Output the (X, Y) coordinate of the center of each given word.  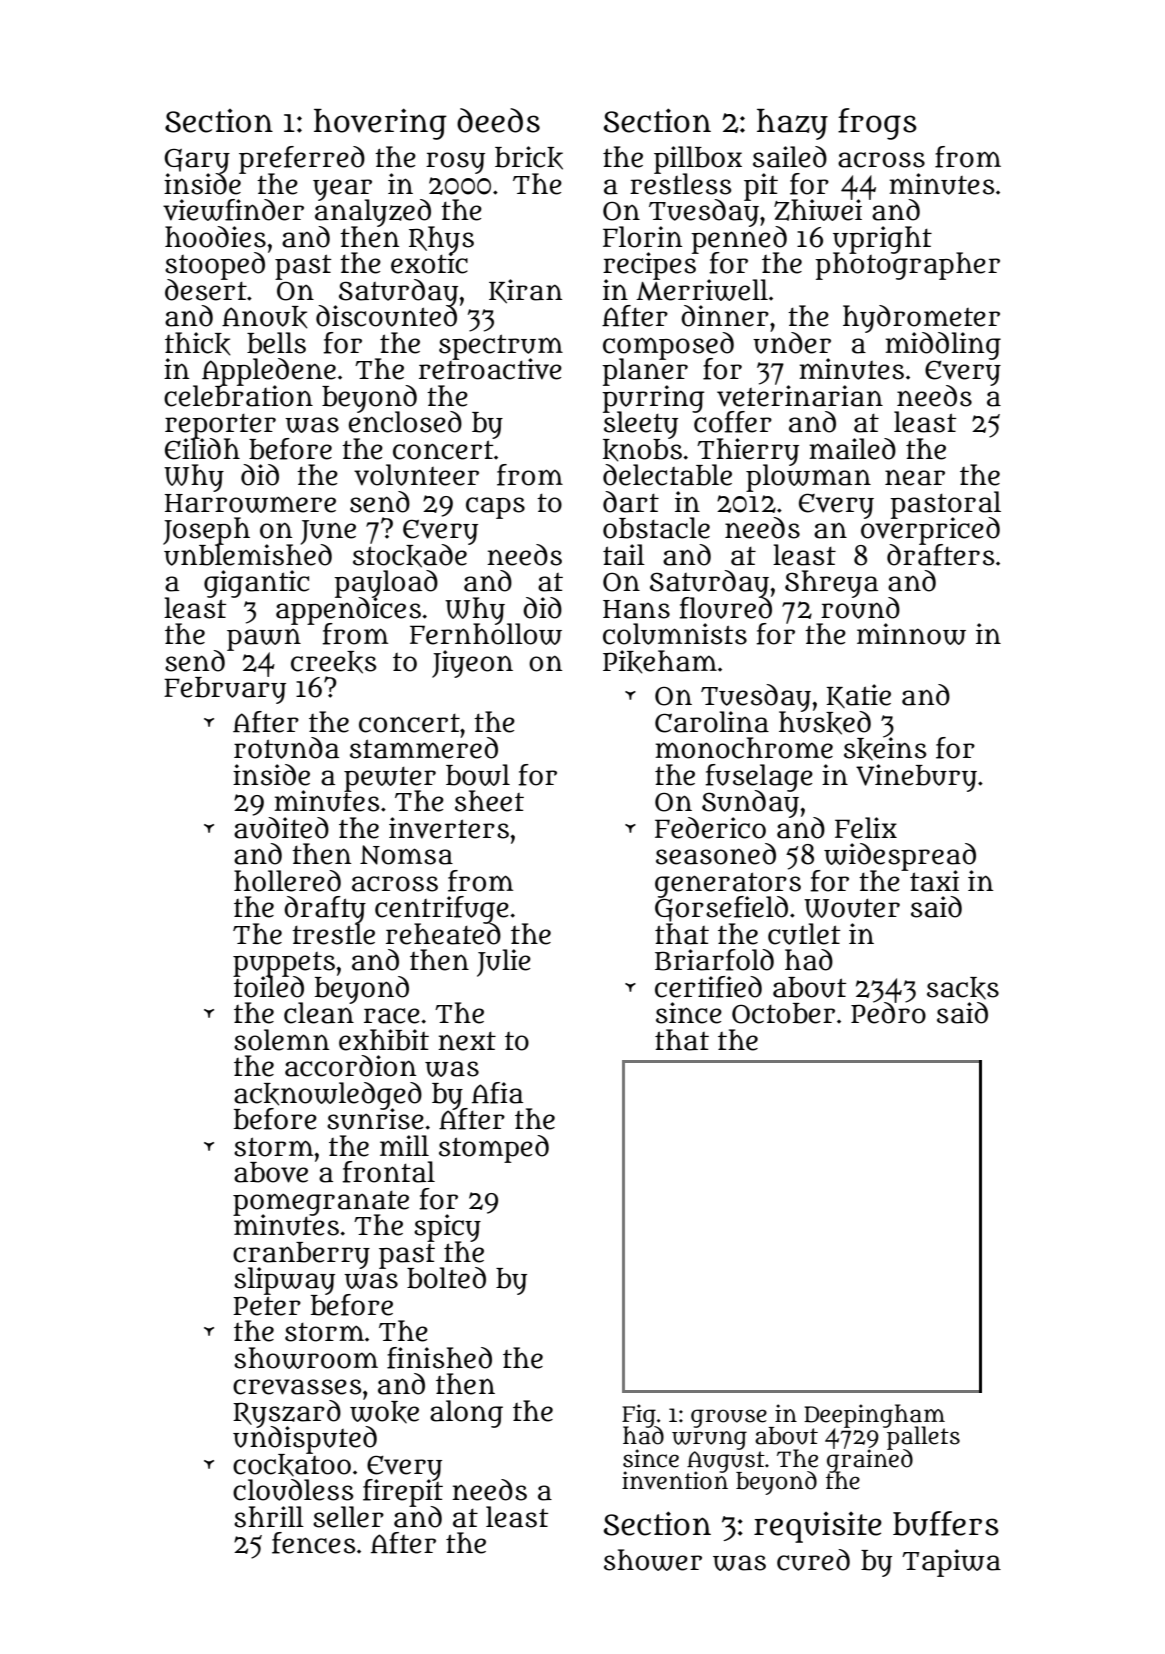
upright (882, 239)
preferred (302, 160)
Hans (636, 609)
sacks (963, 988)
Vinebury (916, 778)
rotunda (286, 748)
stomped (494, 1149)
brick (529, 158)
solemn (281, 1040)
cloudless (293, 1490)
